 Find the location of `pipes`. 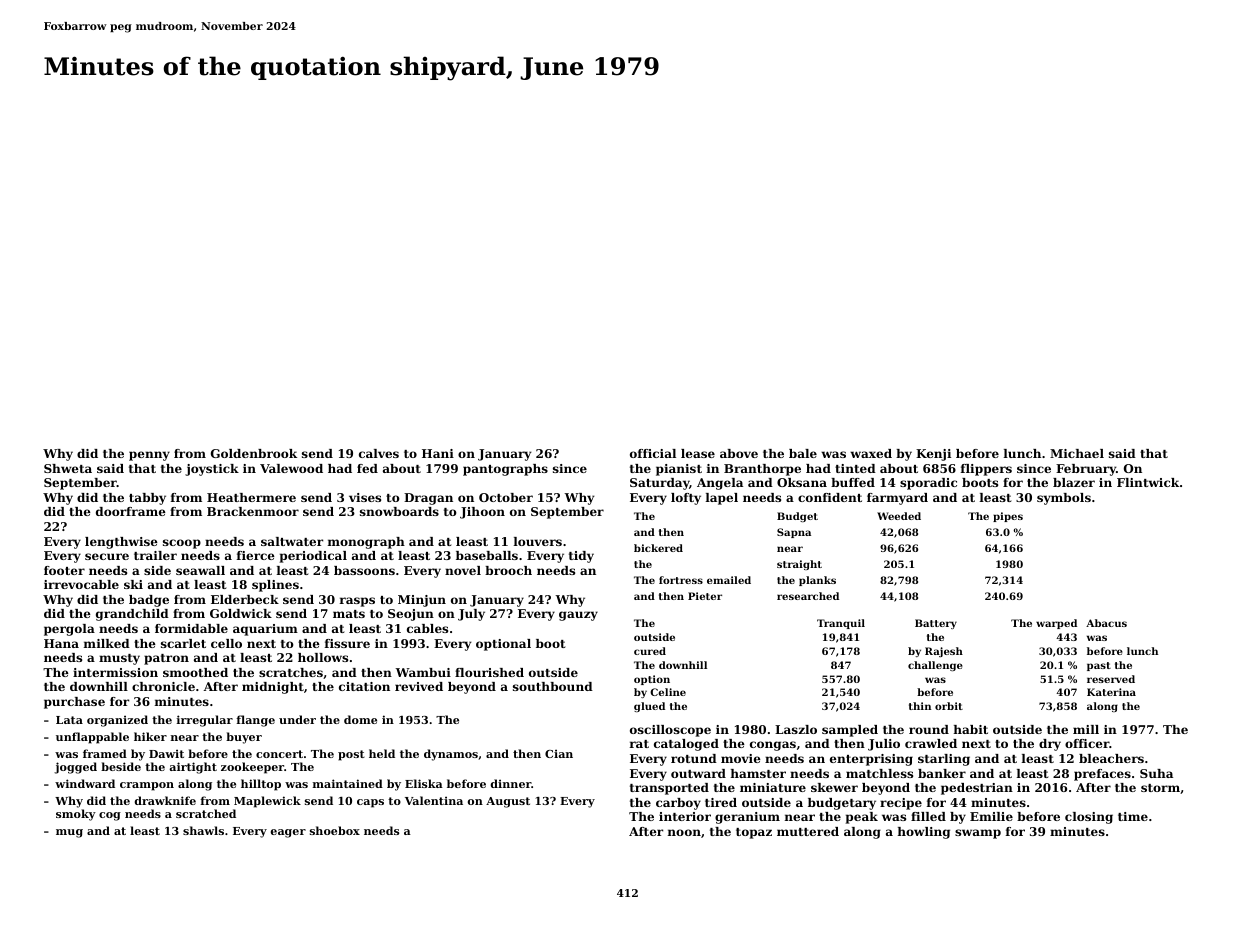

pipes is located at coordinates (1008, 517).
